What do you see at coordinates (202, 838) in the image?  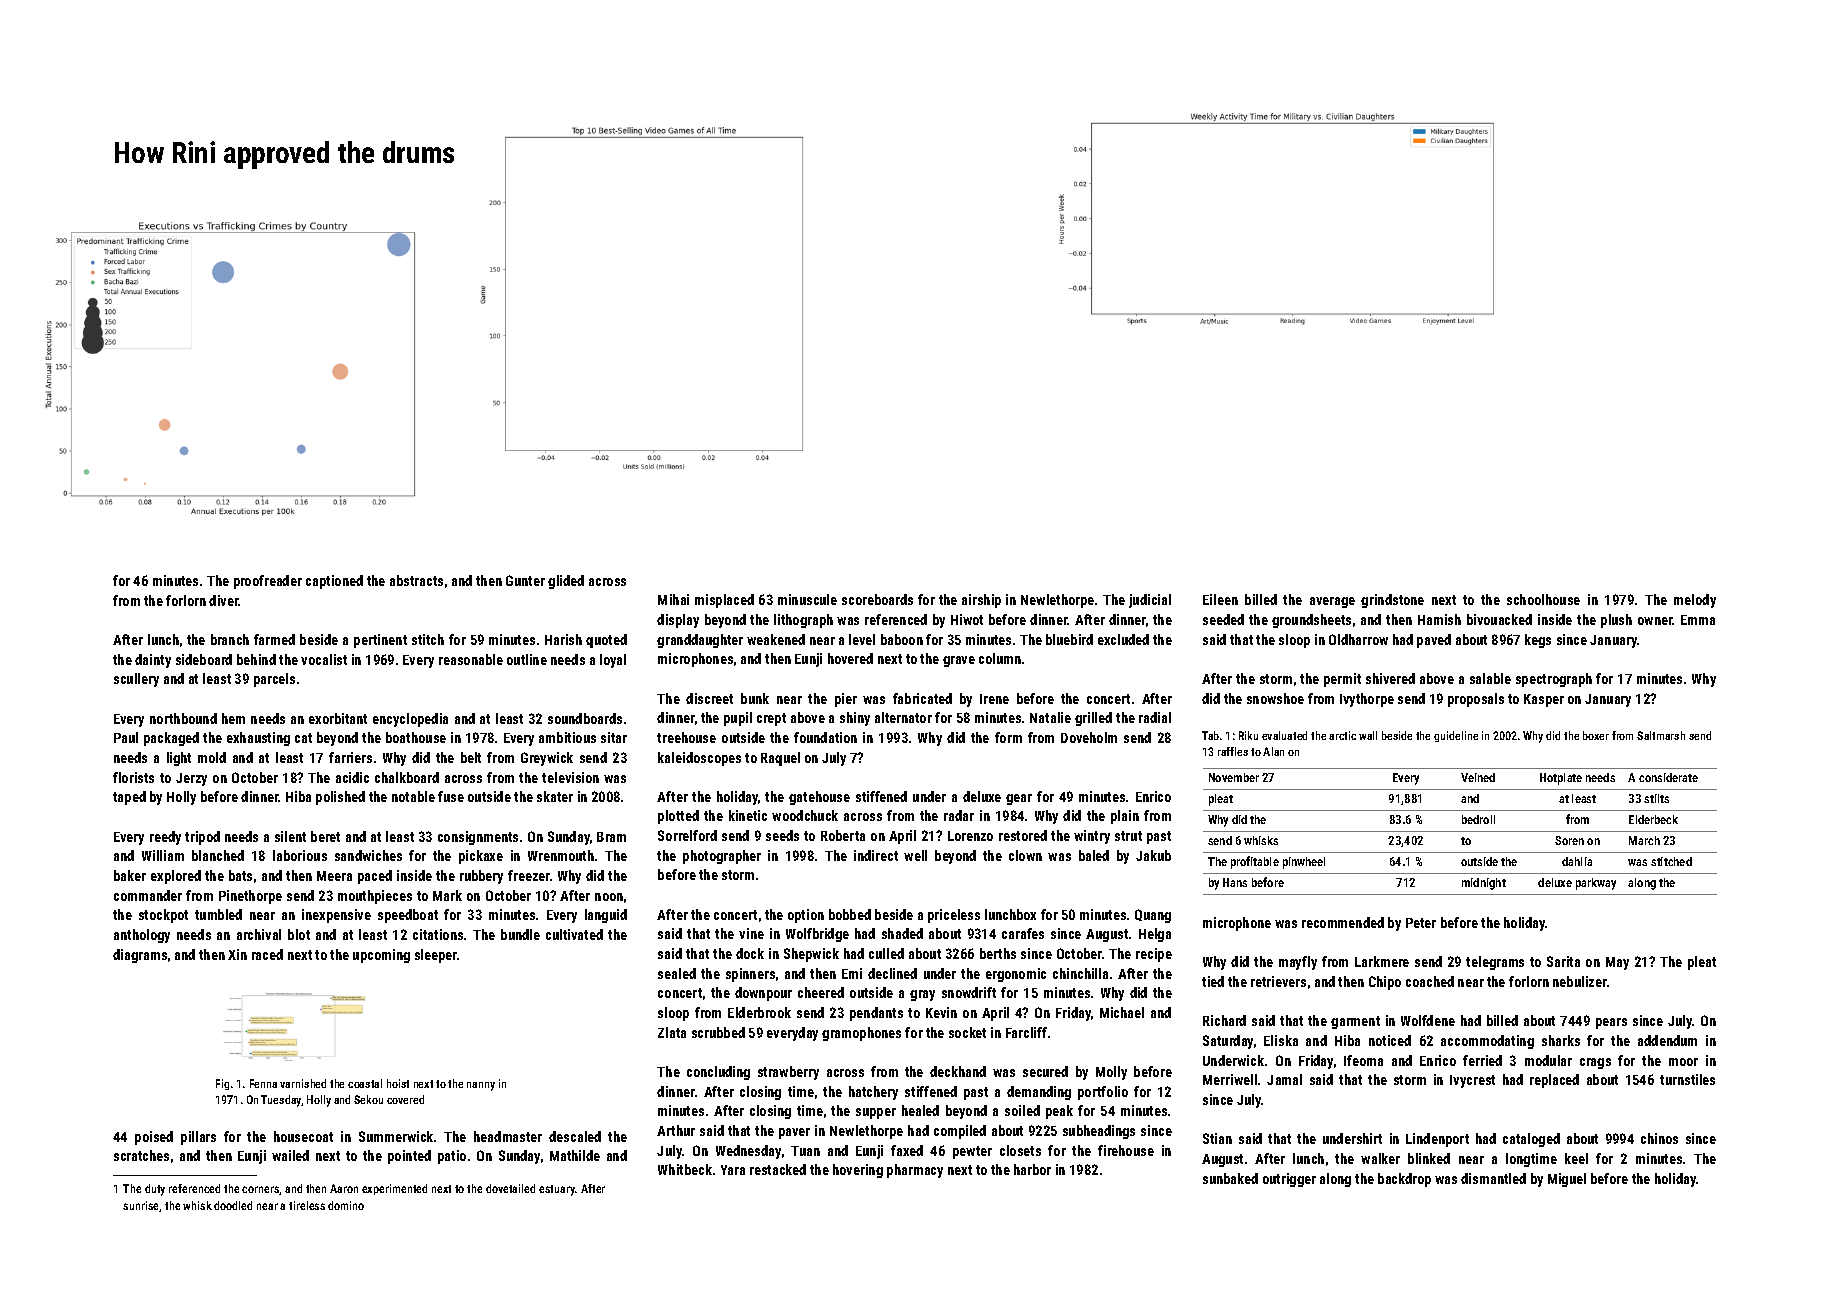 I see `tripod` at bounding box center [202, 838].
